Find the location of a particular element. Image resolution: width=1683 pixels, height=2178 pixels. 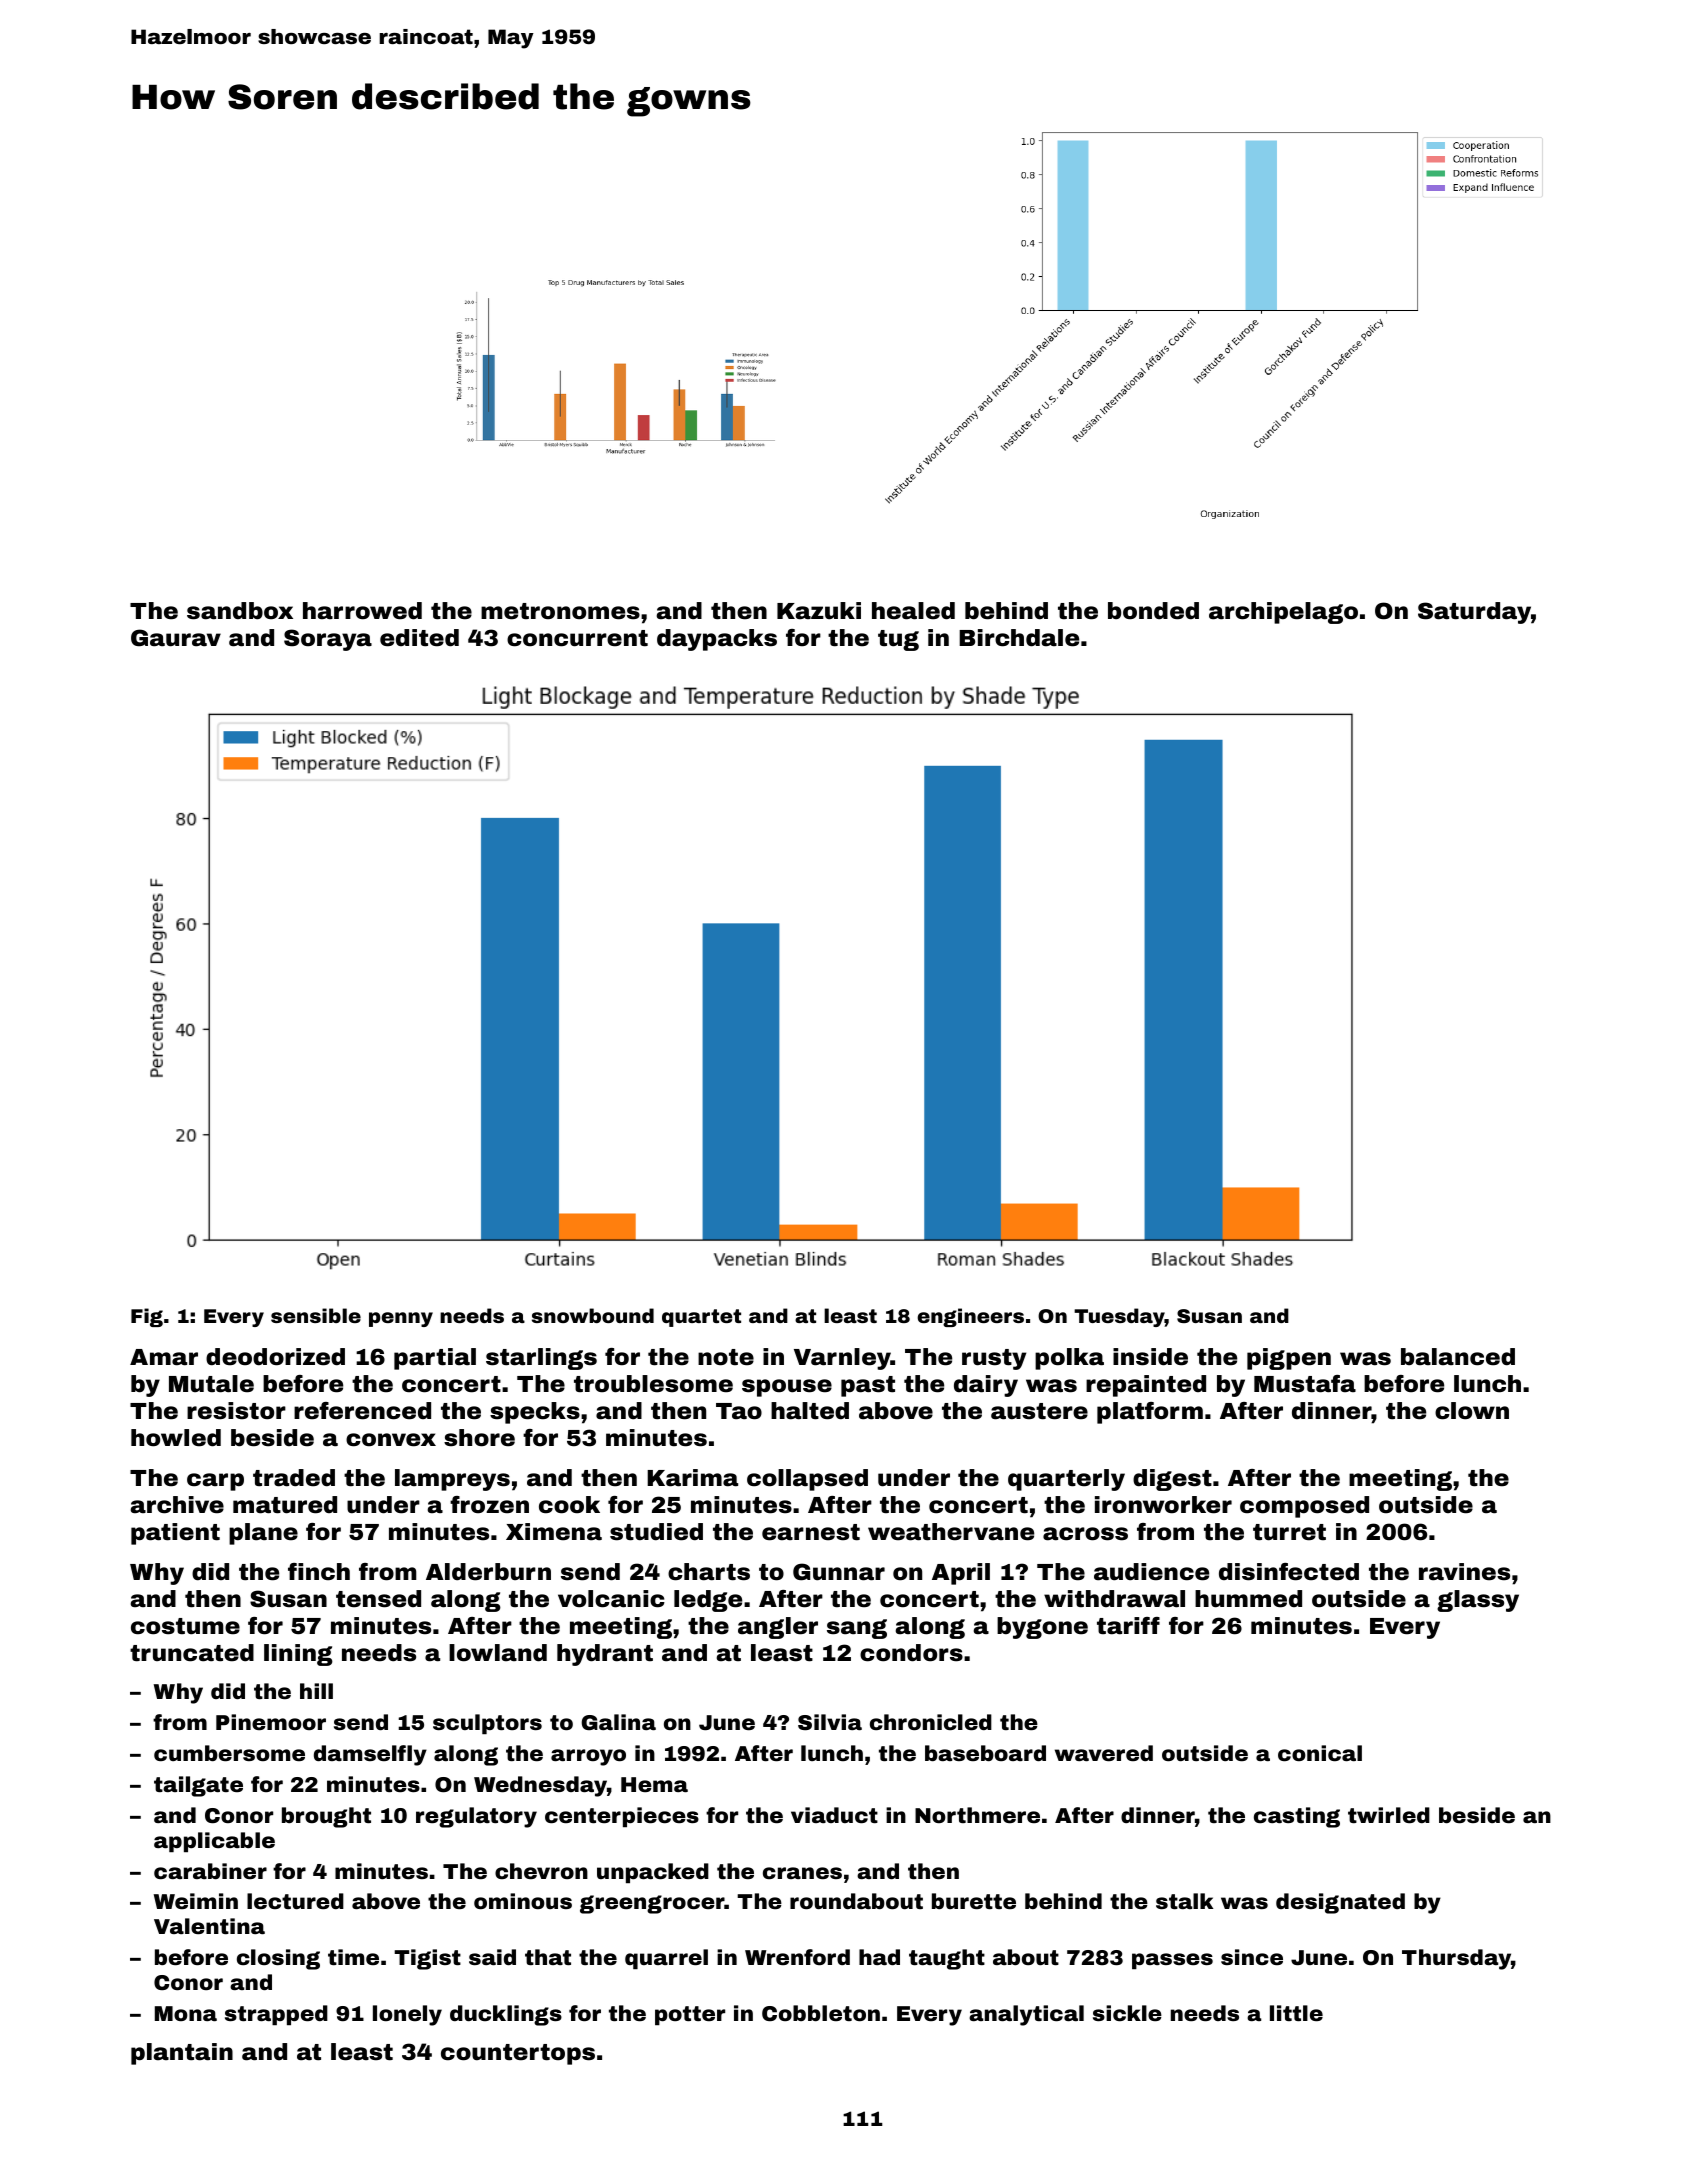

weathervane is located at coordinates (951, 1532).
